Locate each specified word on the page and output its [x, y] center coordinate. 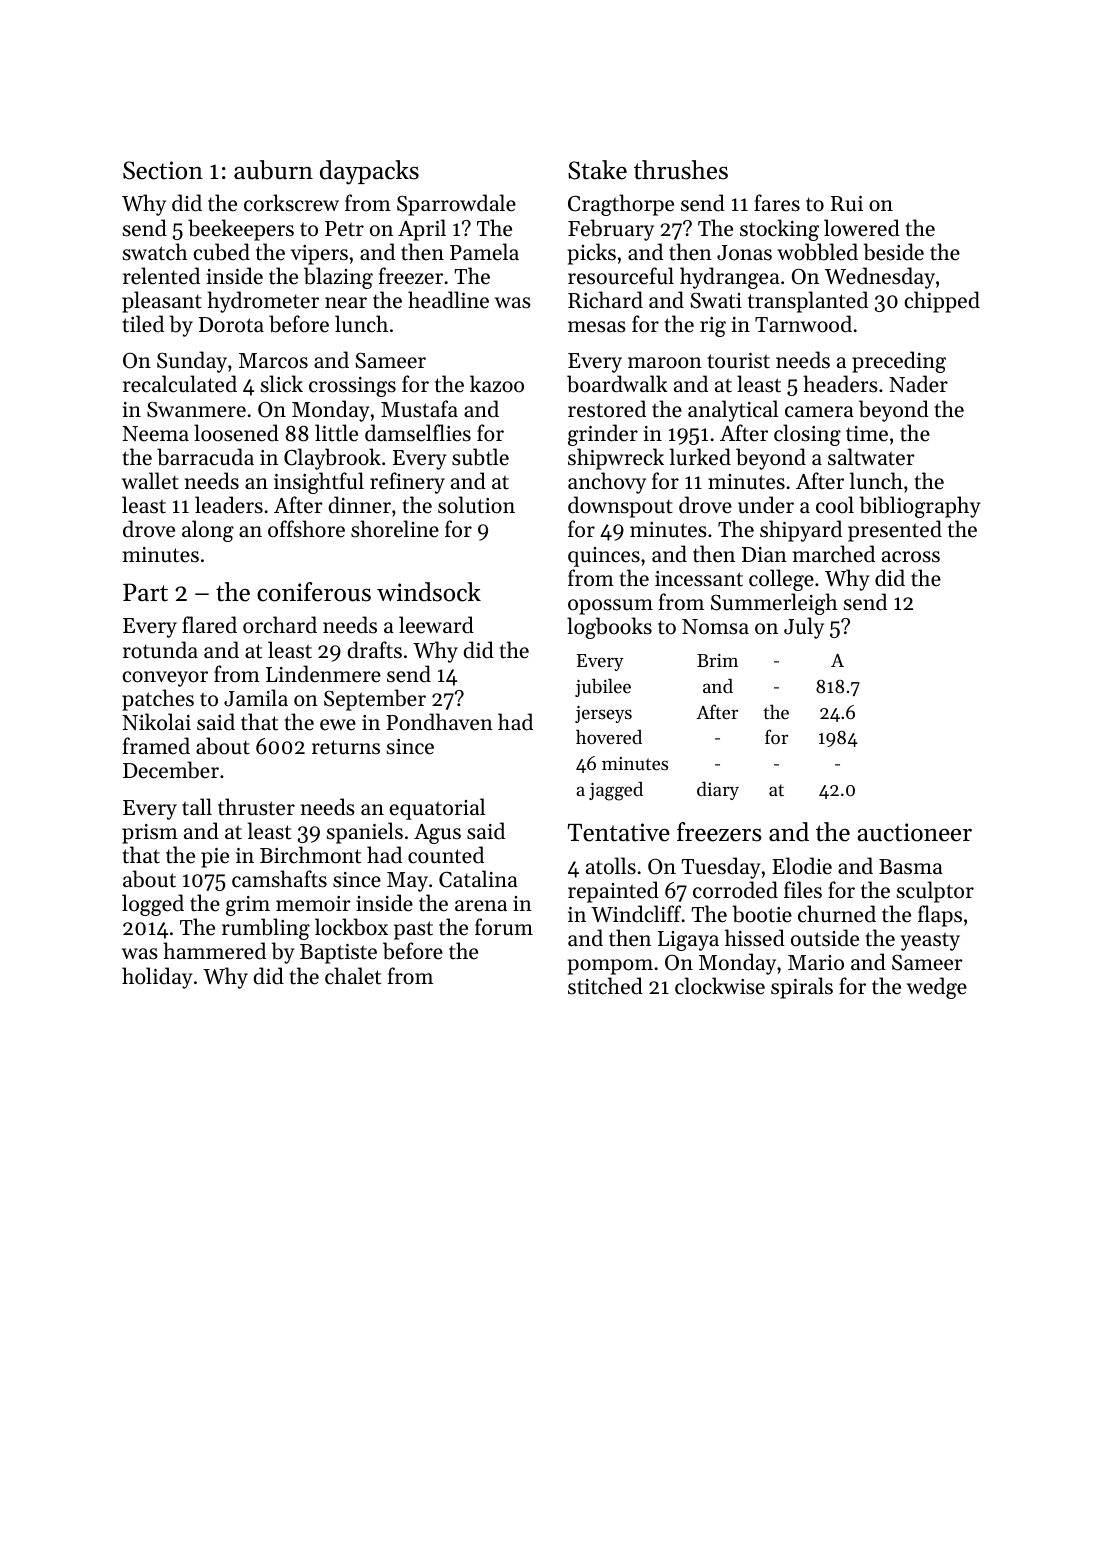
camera [819, 412]
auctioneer [914, 832]
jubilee [603, 687]
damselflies [418, 433]
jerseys [603, 714]
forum [504, 927]
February [611, 230]
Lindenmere [323, 674]
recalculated [180, 384]
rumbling [266, 929]
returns [346, 747]
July [804, 628]
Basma [911, 867]
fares [777, 203]
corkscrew [291, 203]
